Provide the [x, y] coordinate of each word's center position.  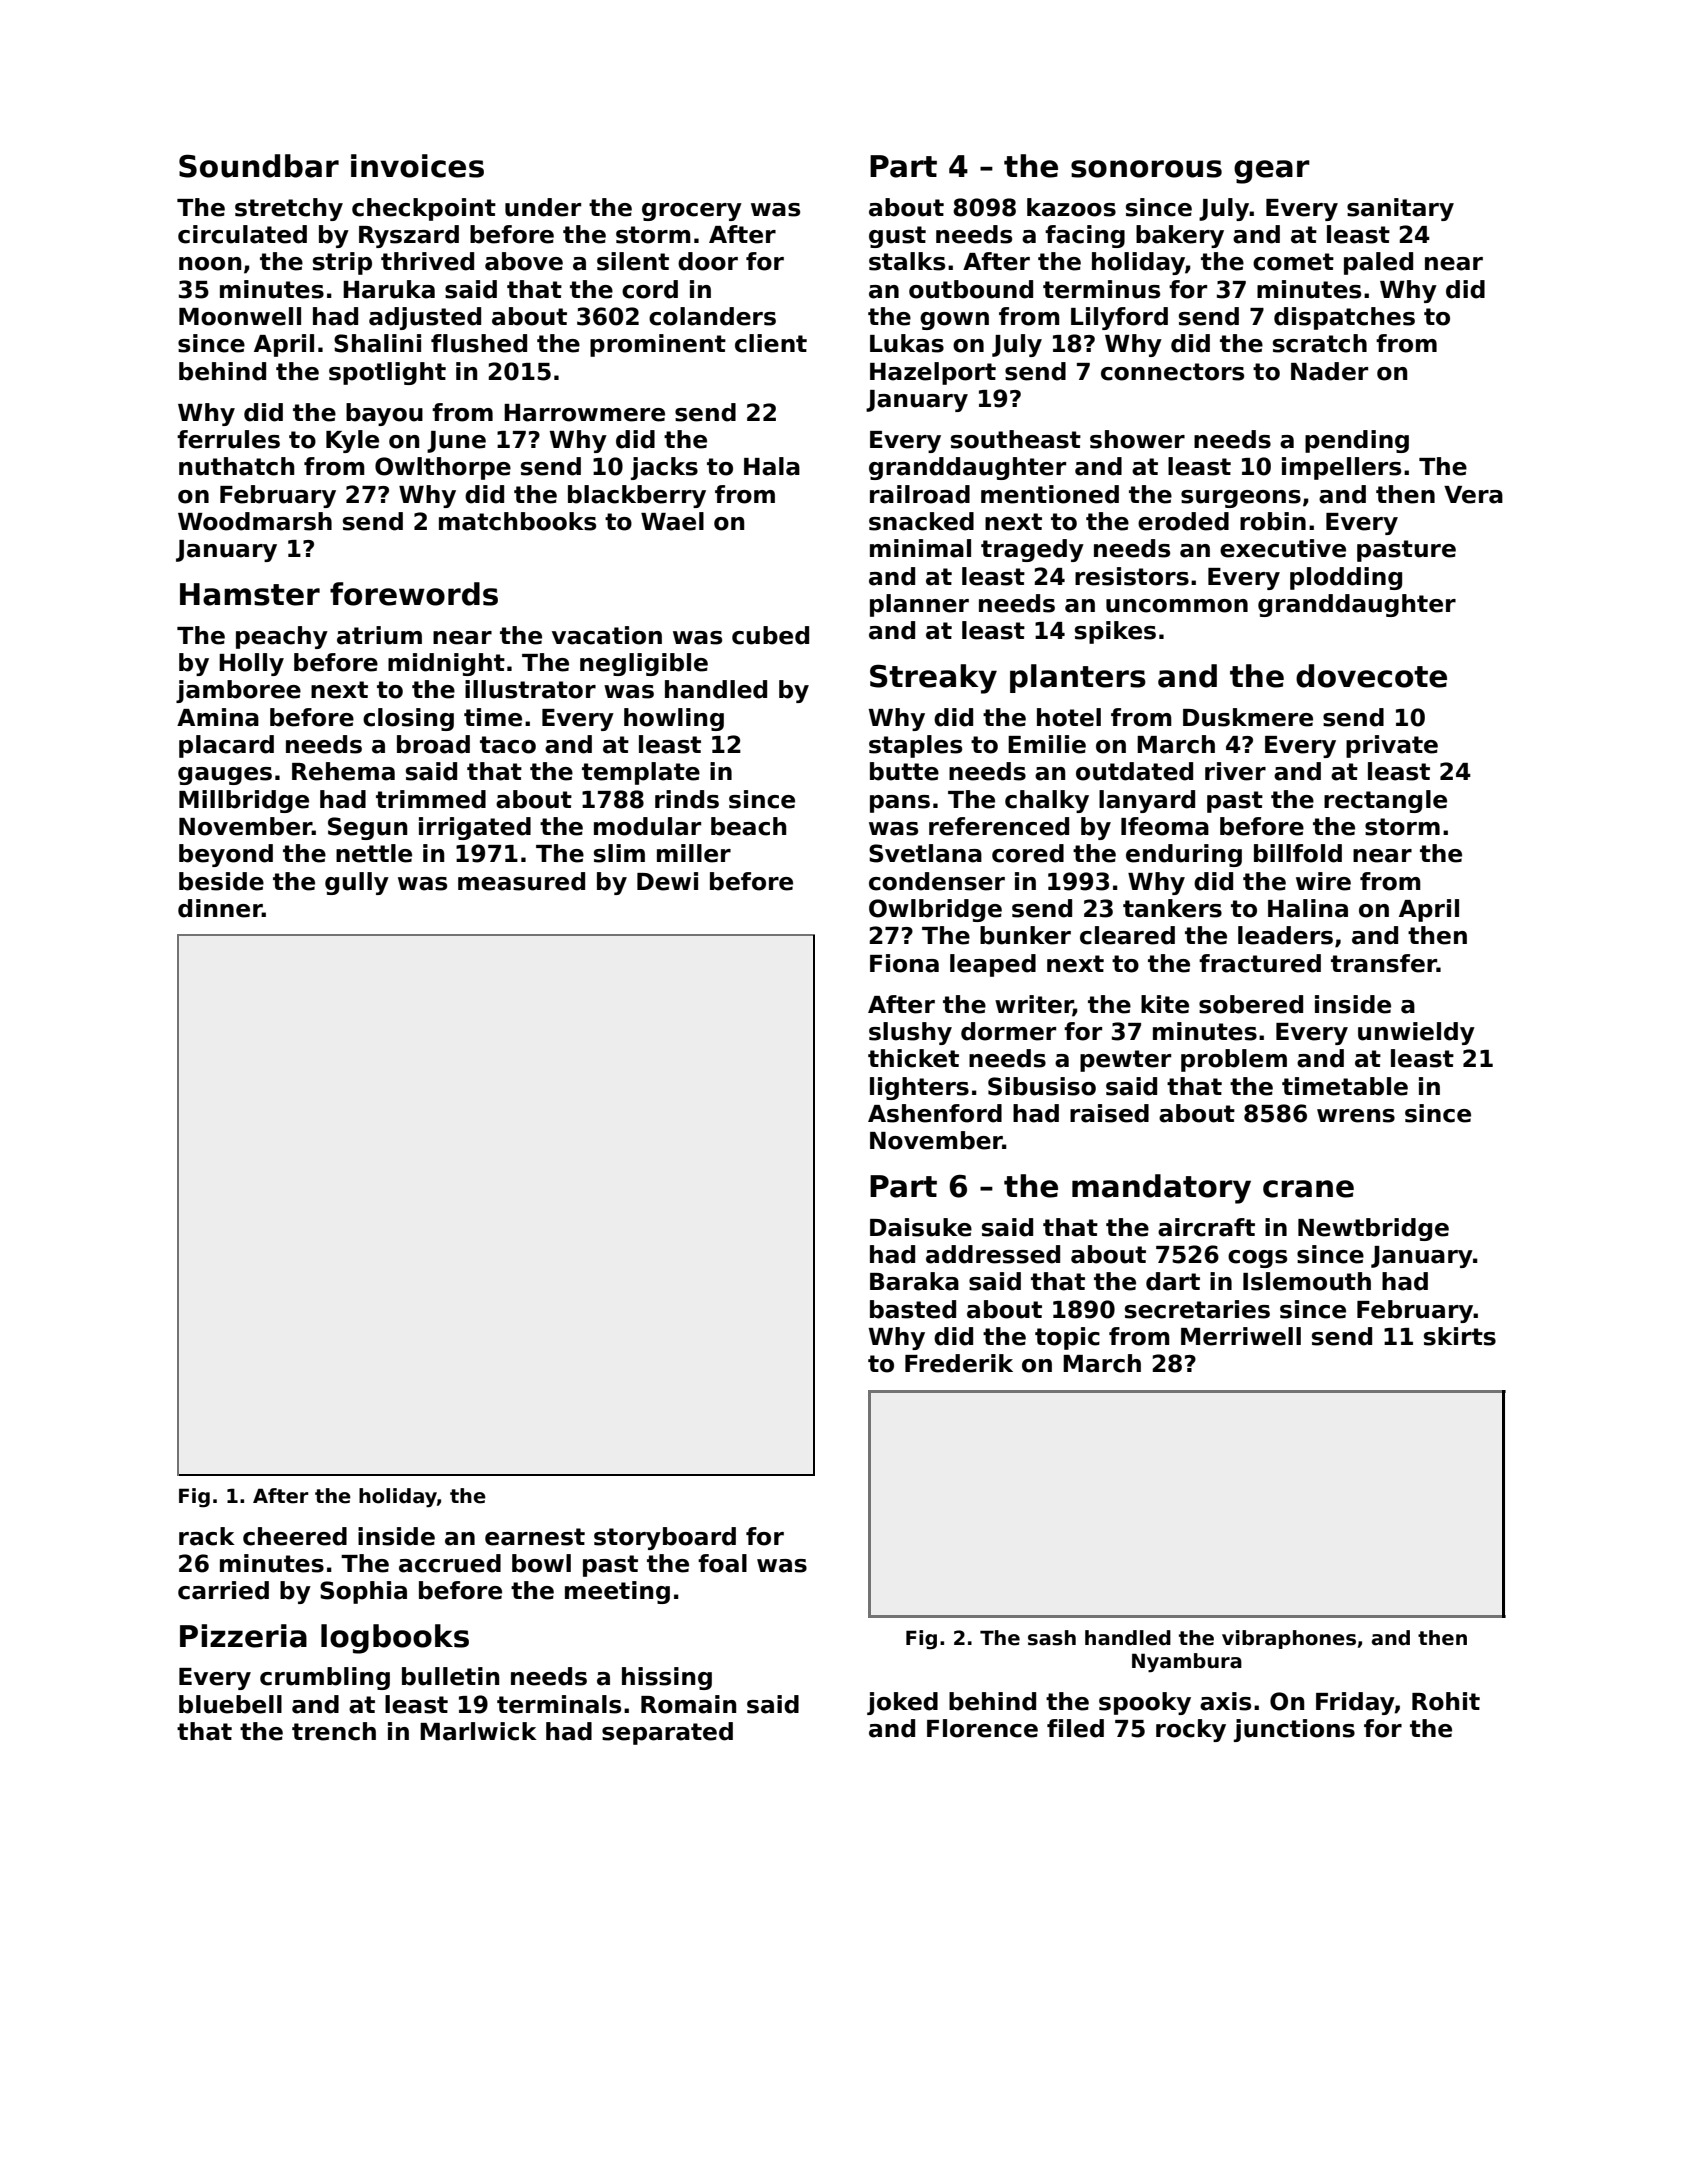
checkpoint [424, 209]
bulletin [450, 1676]
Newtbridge [1373, 1229]
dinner [220, 908]
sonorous [1146, 169]
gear [1272, 172]
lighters [919, 1088]
